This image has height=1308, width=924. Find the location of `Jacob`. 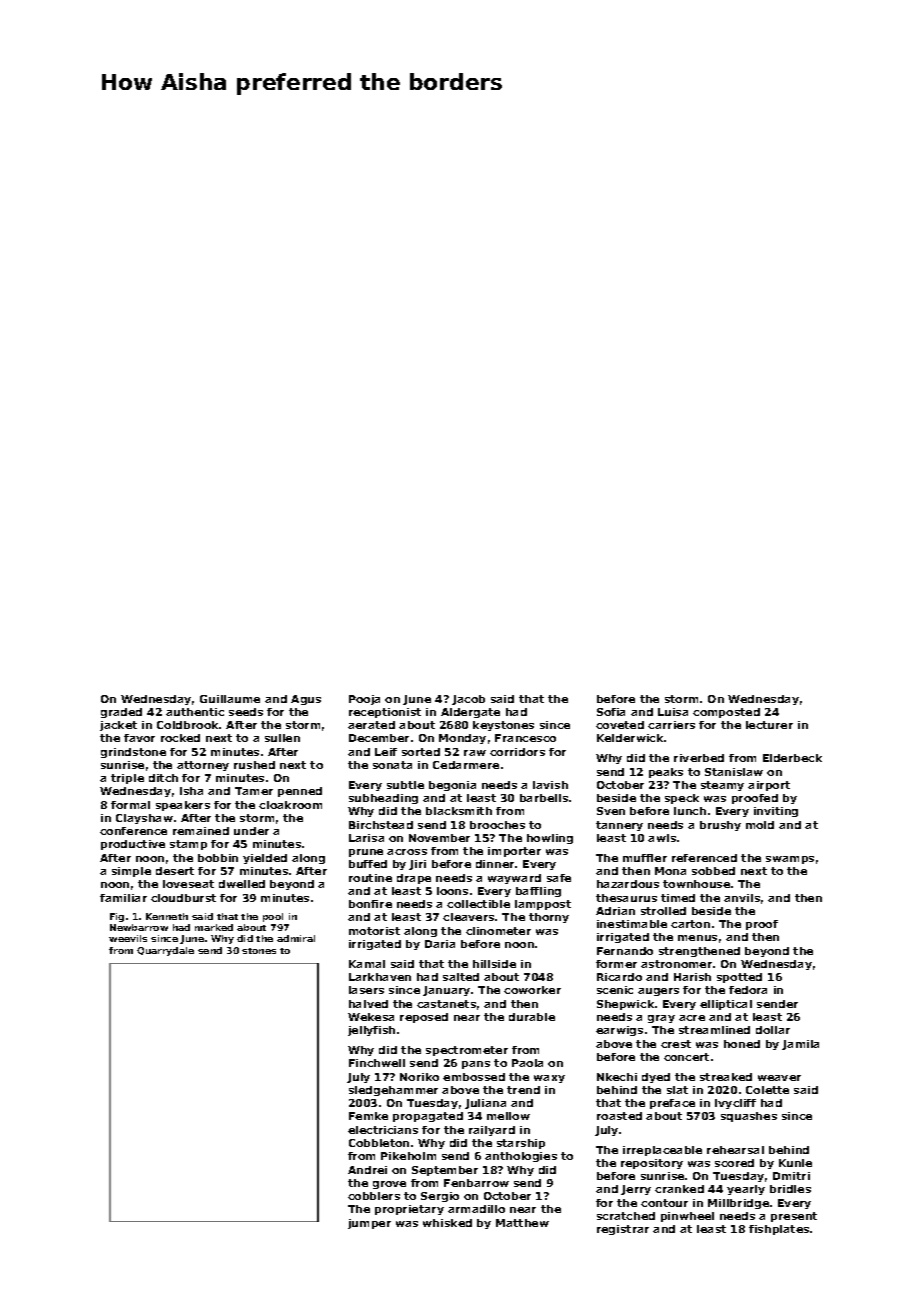

Jacob is located at coordinates (468, 700).
